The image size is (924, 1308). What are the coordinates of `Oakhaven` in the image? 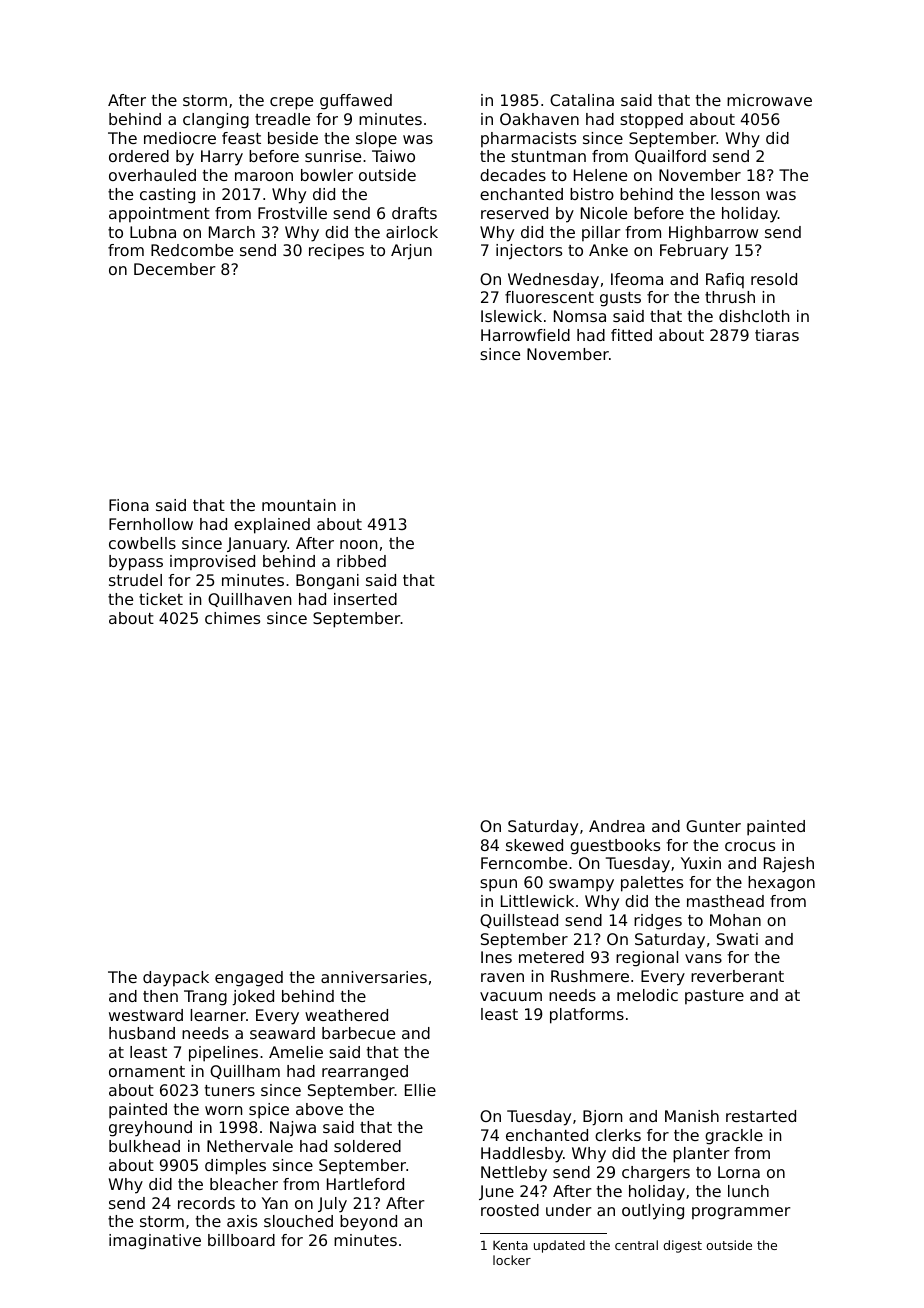 It's located at (539, 119).
